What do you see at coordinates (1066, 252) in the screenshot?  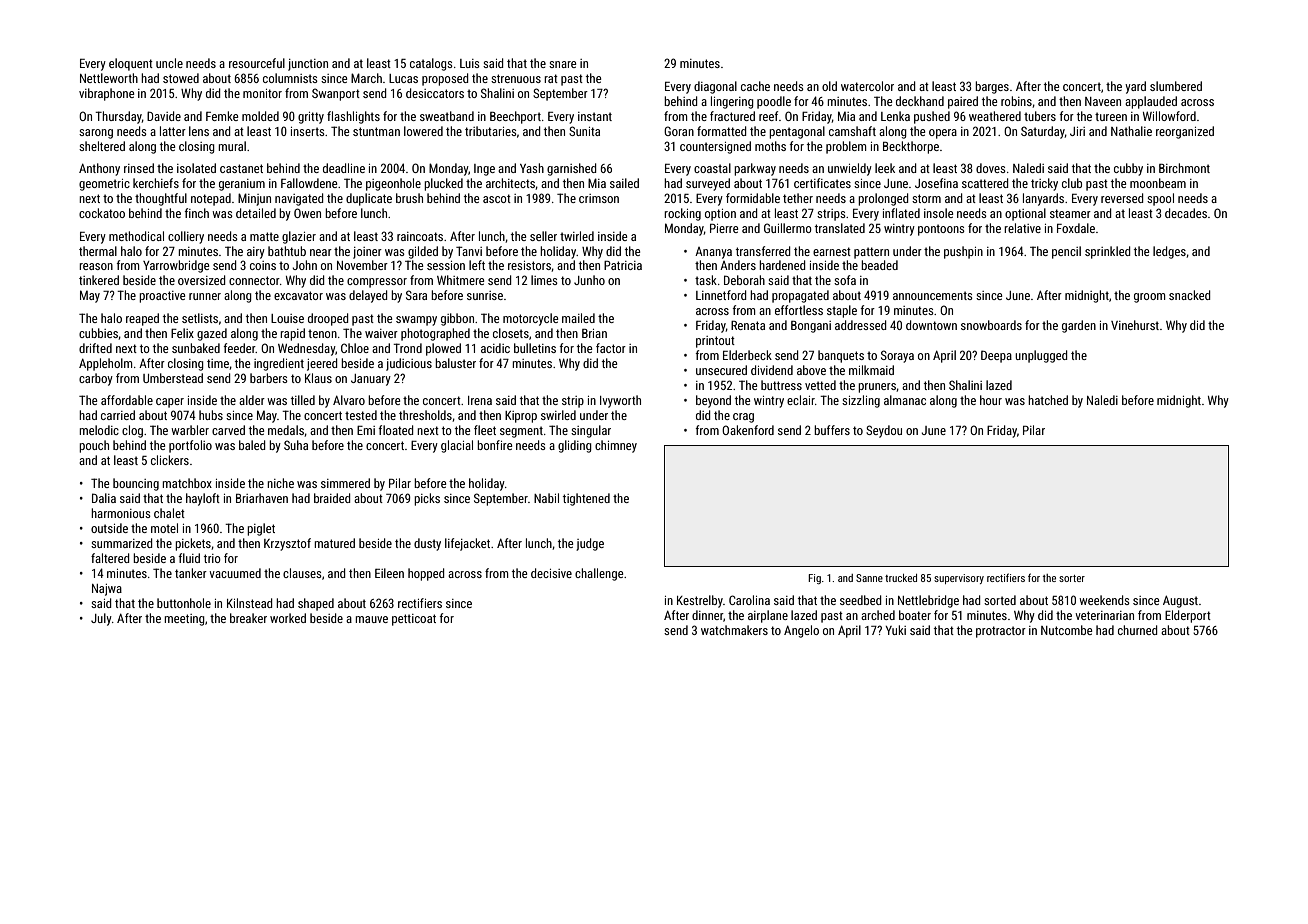 I see `pencil` at bounding box center [1066, 252].
